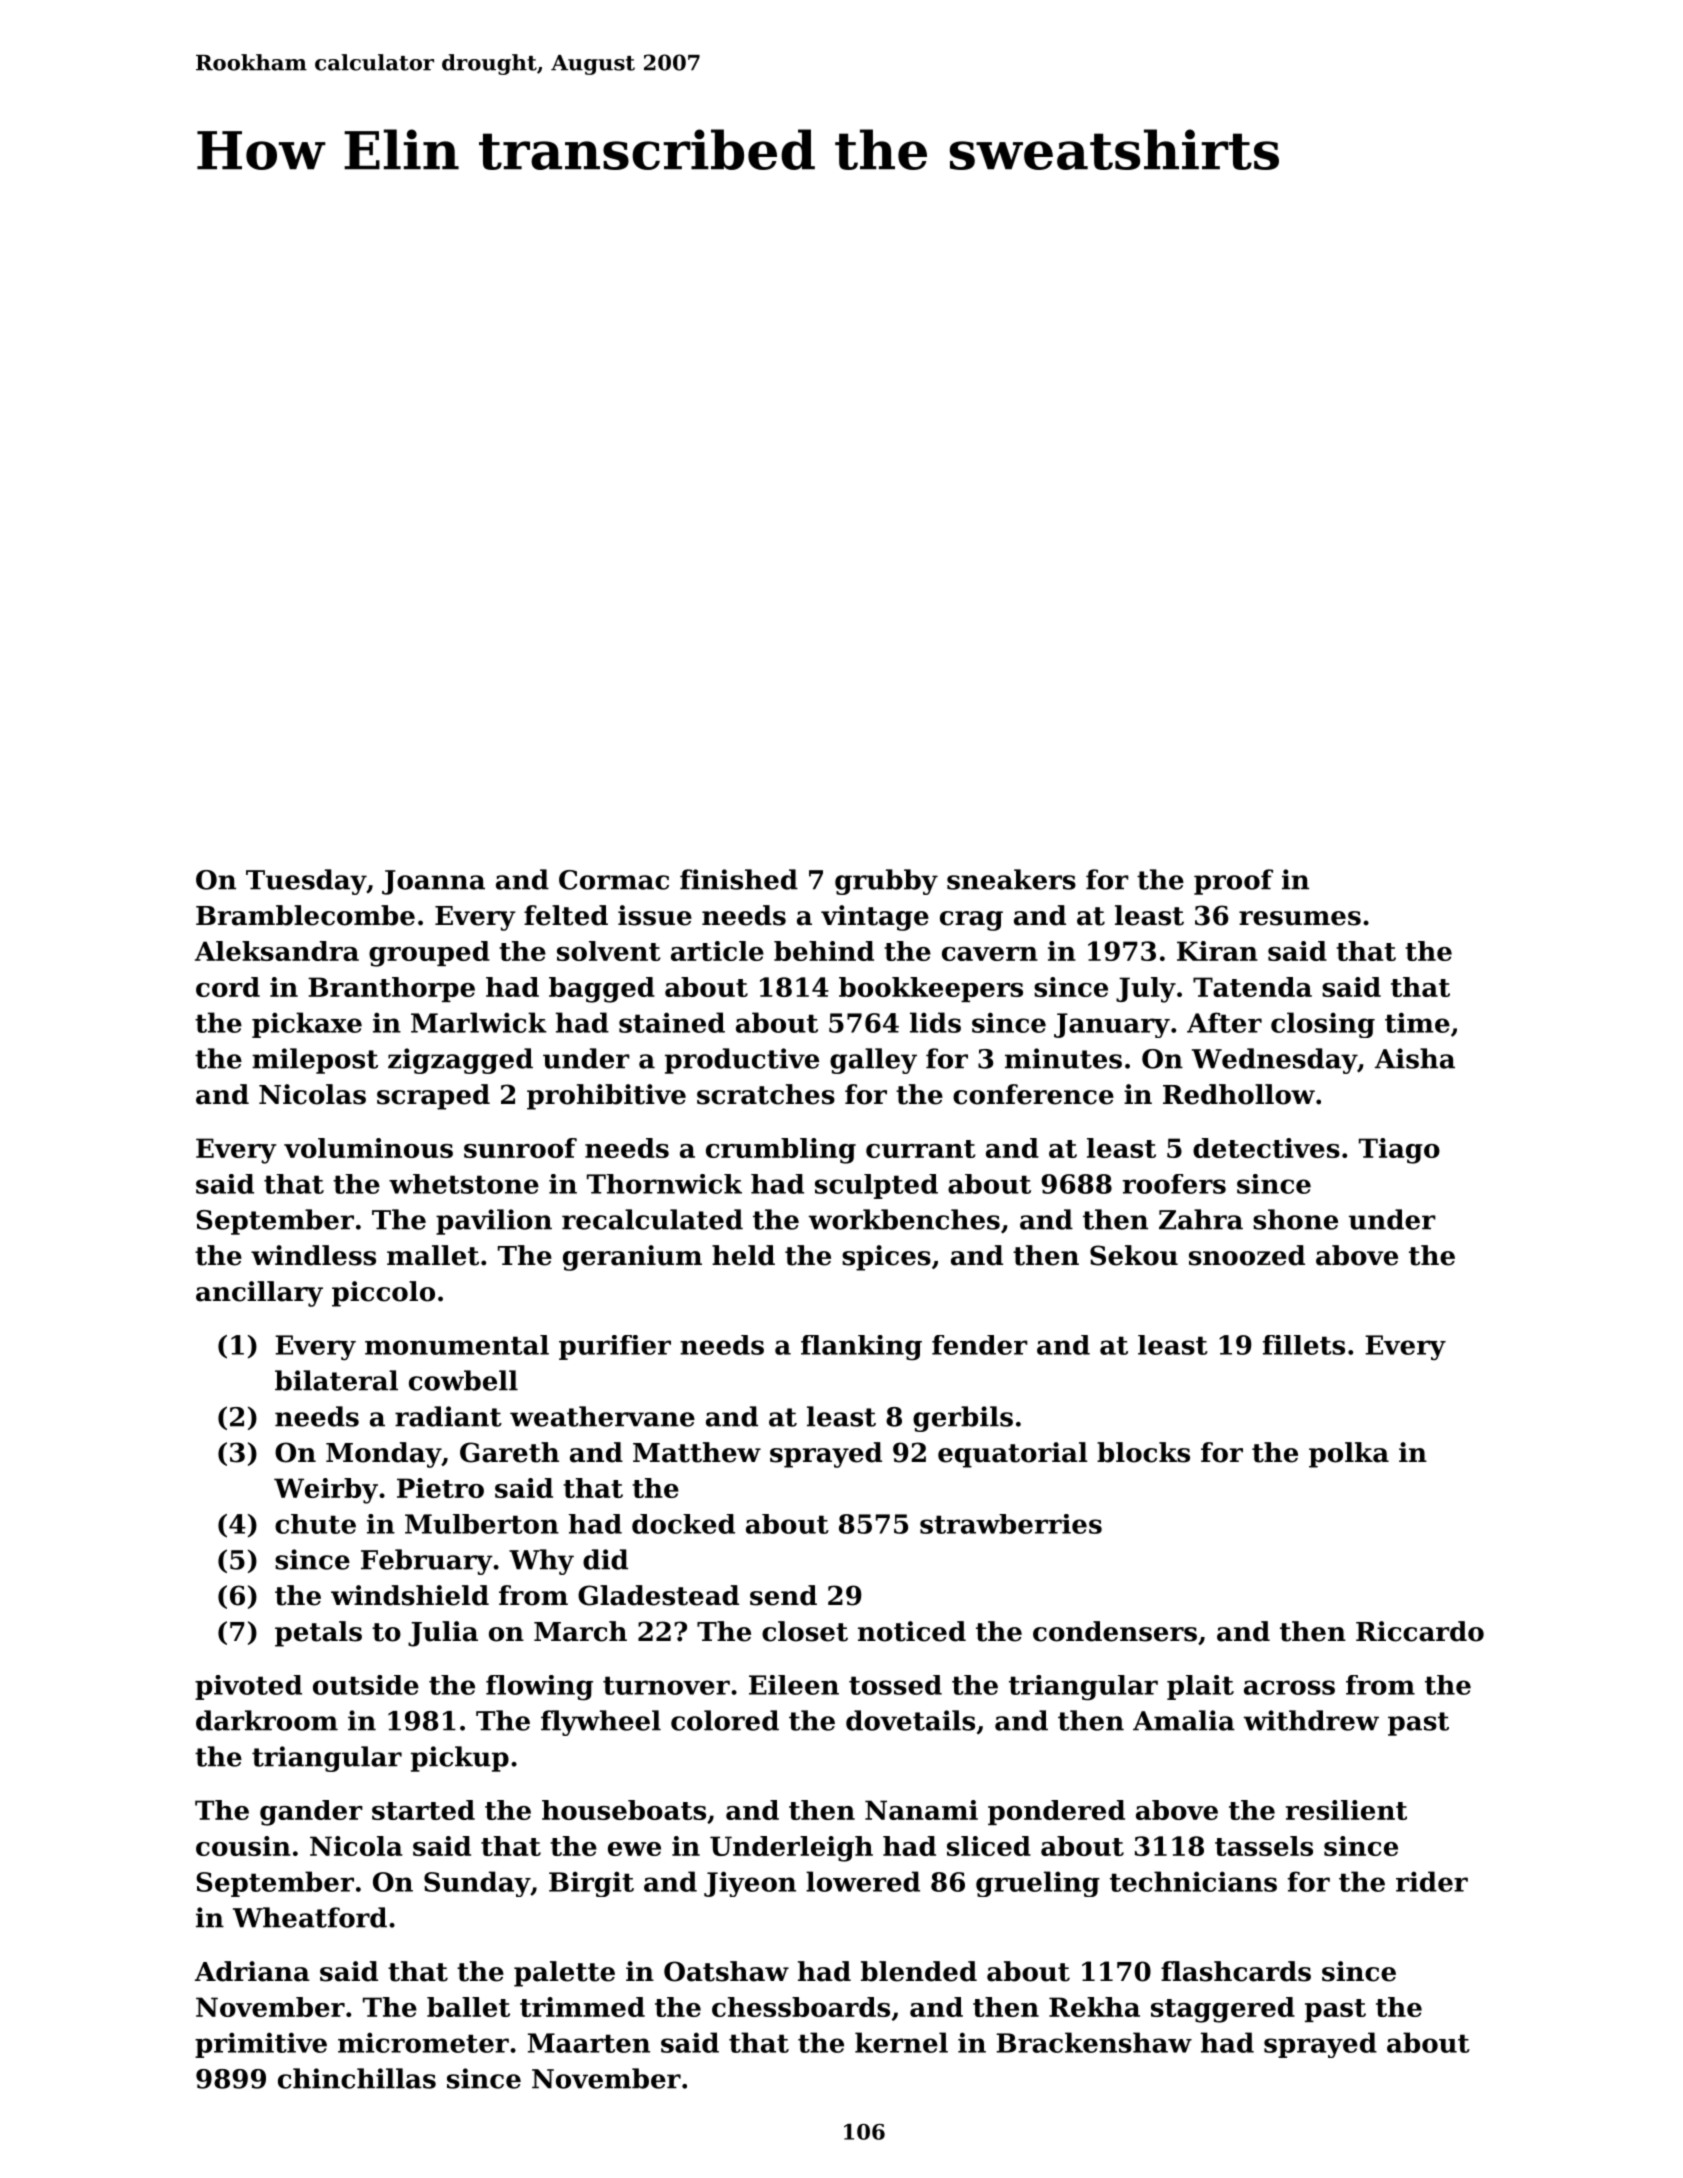 The image size is (1683, 2178). What do you see at coordinates (743, 1255) in the screenshot?
I see `held` at bounding box center [743, 1255].
